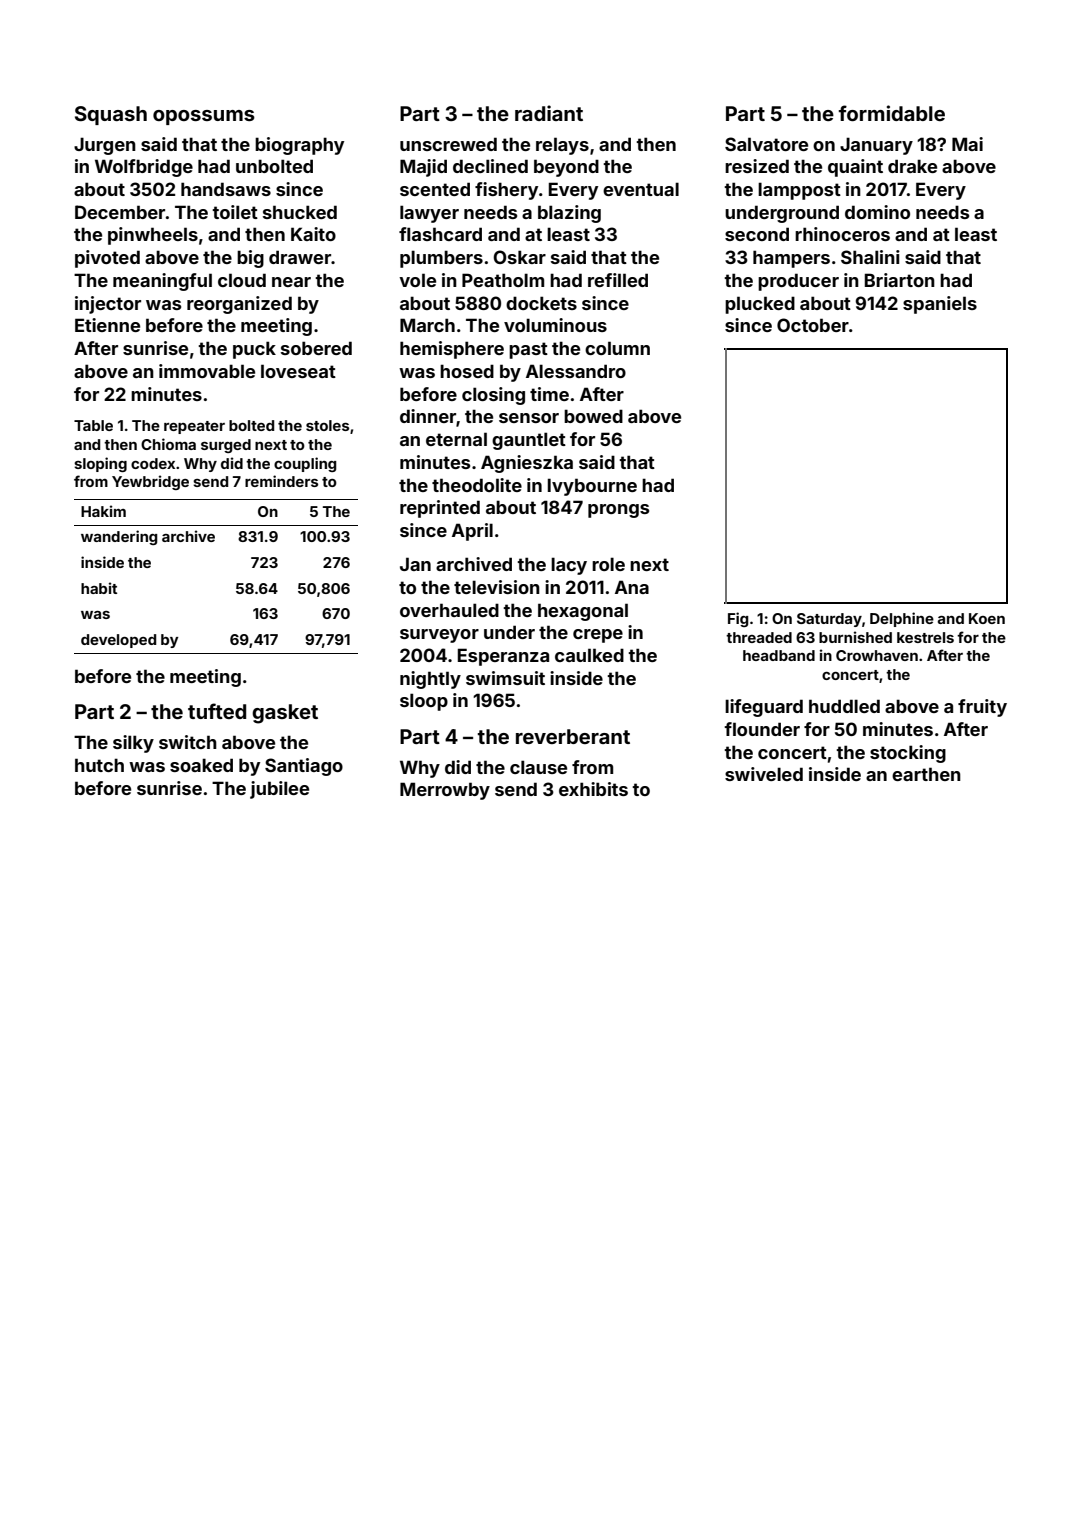  I want to click on soaked, so click(201, 765).
